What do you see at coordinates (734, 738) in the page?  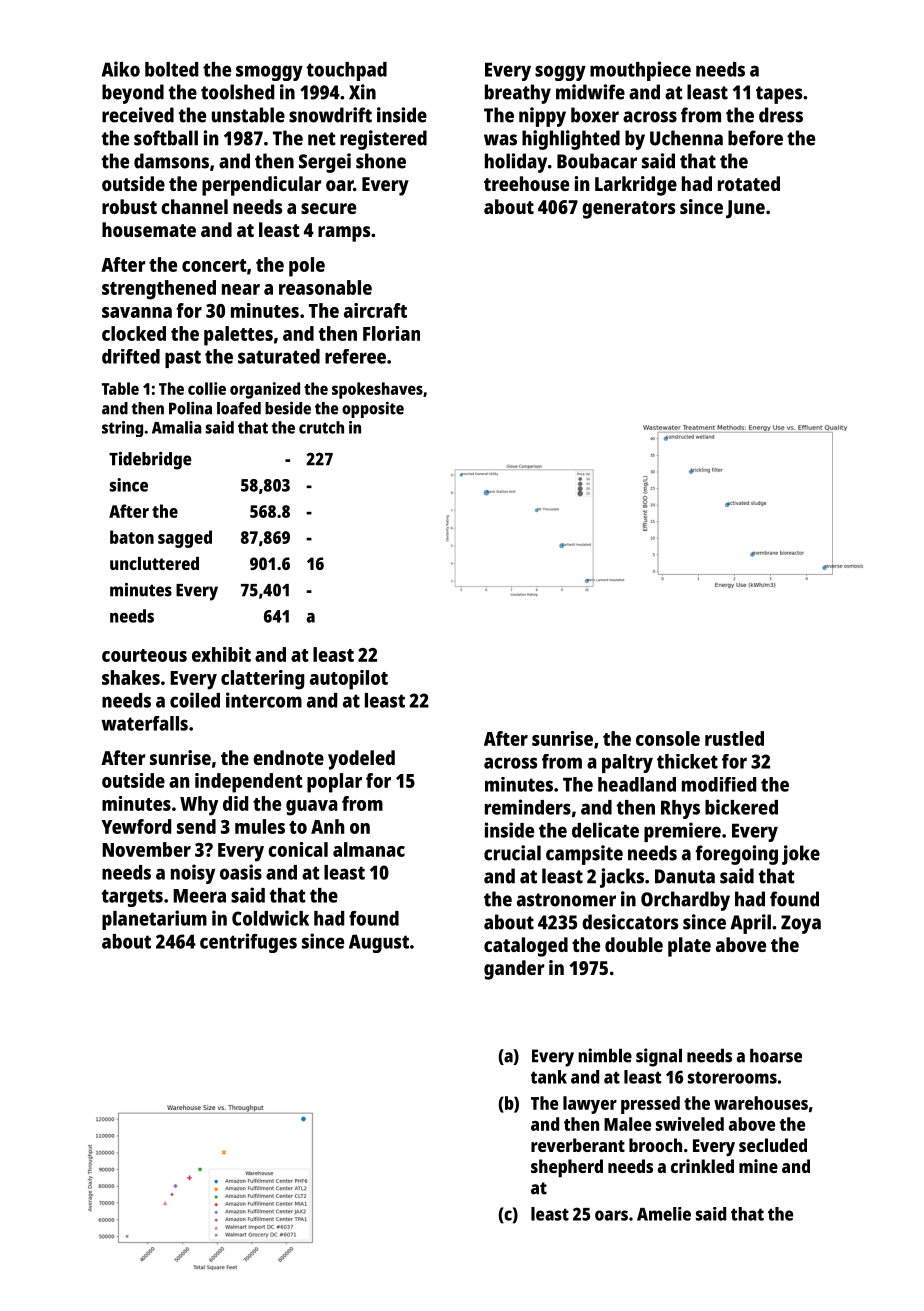 I see `rustled` at bounding box center [734, 738].
